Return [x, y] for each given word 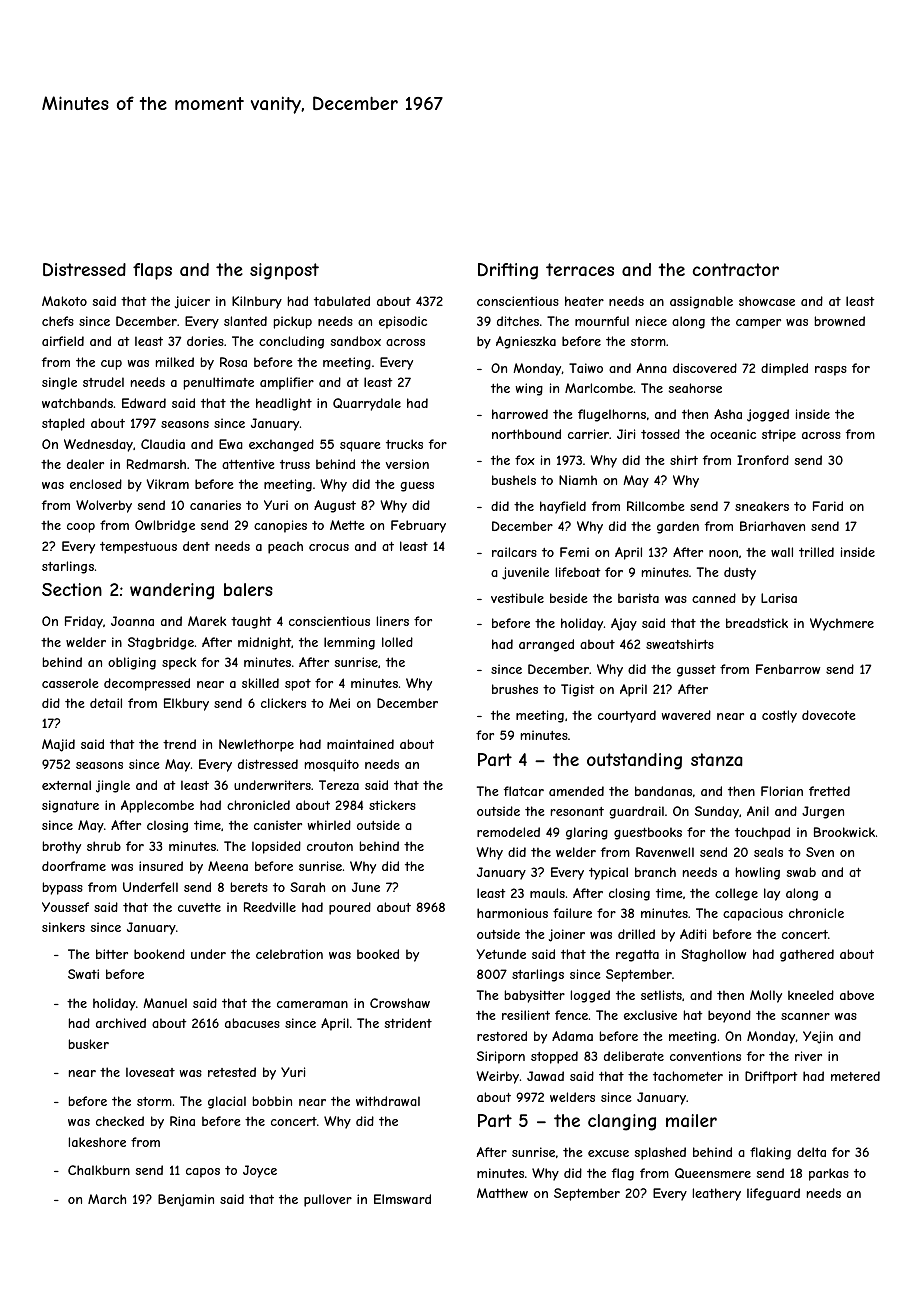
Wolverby [104, 506]
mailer [691, 1120]
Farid [828, 506]
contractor [736, 269]
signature [70, 806]
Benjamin [186, 1200]
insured [161, 866]
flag [623, 1174]
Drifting [508, 271]
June [366, 887]
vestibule [517, 598]
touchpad [762, 833]
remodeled [508, 832]
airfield [63, 341]
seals [768, 852]
